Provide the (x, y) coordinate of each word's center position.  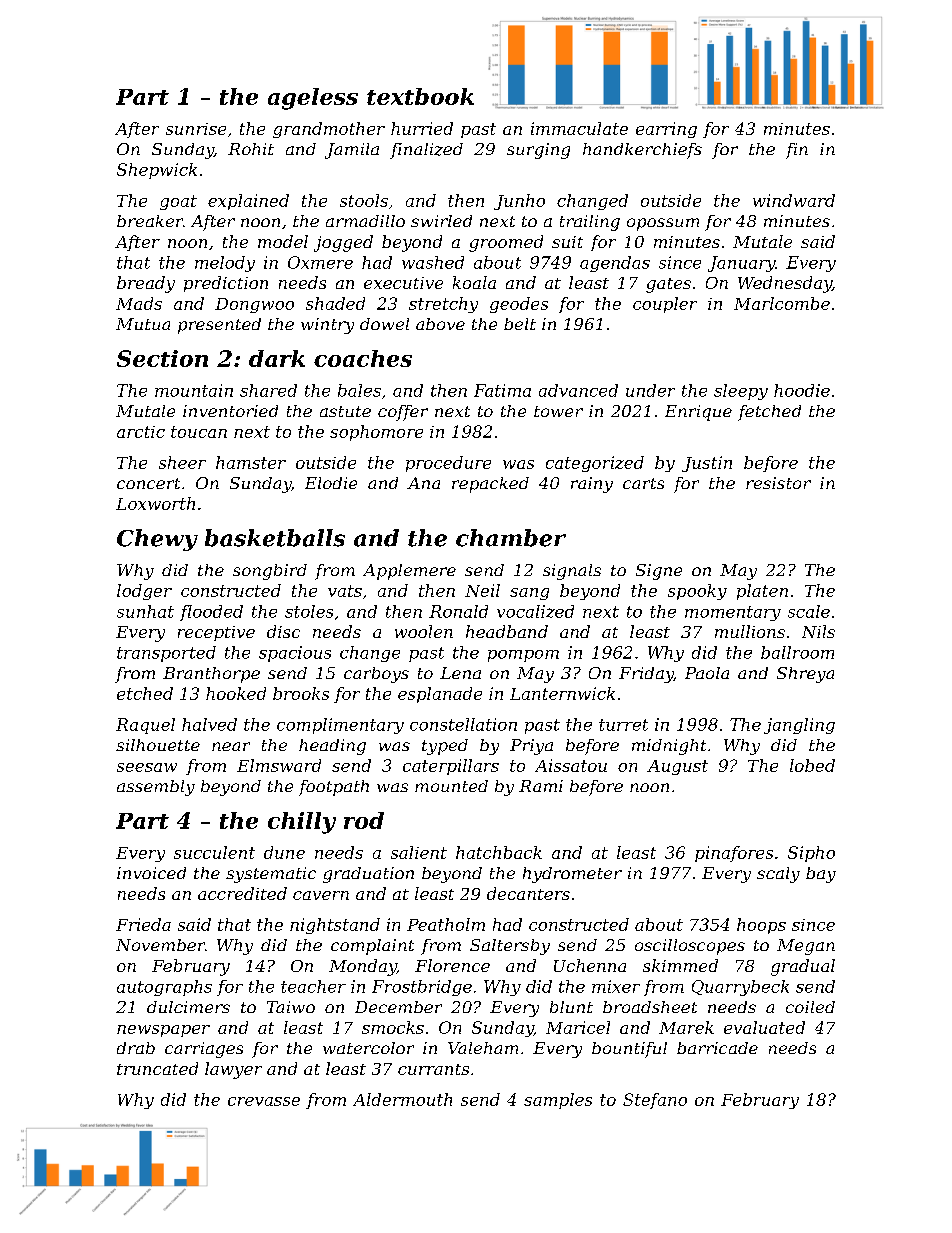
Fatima (502, 390)
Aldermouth (402, 1099)
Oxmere (320, 262)
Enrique (698, 413)
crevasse (264, 1101)
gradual (803, 967)
